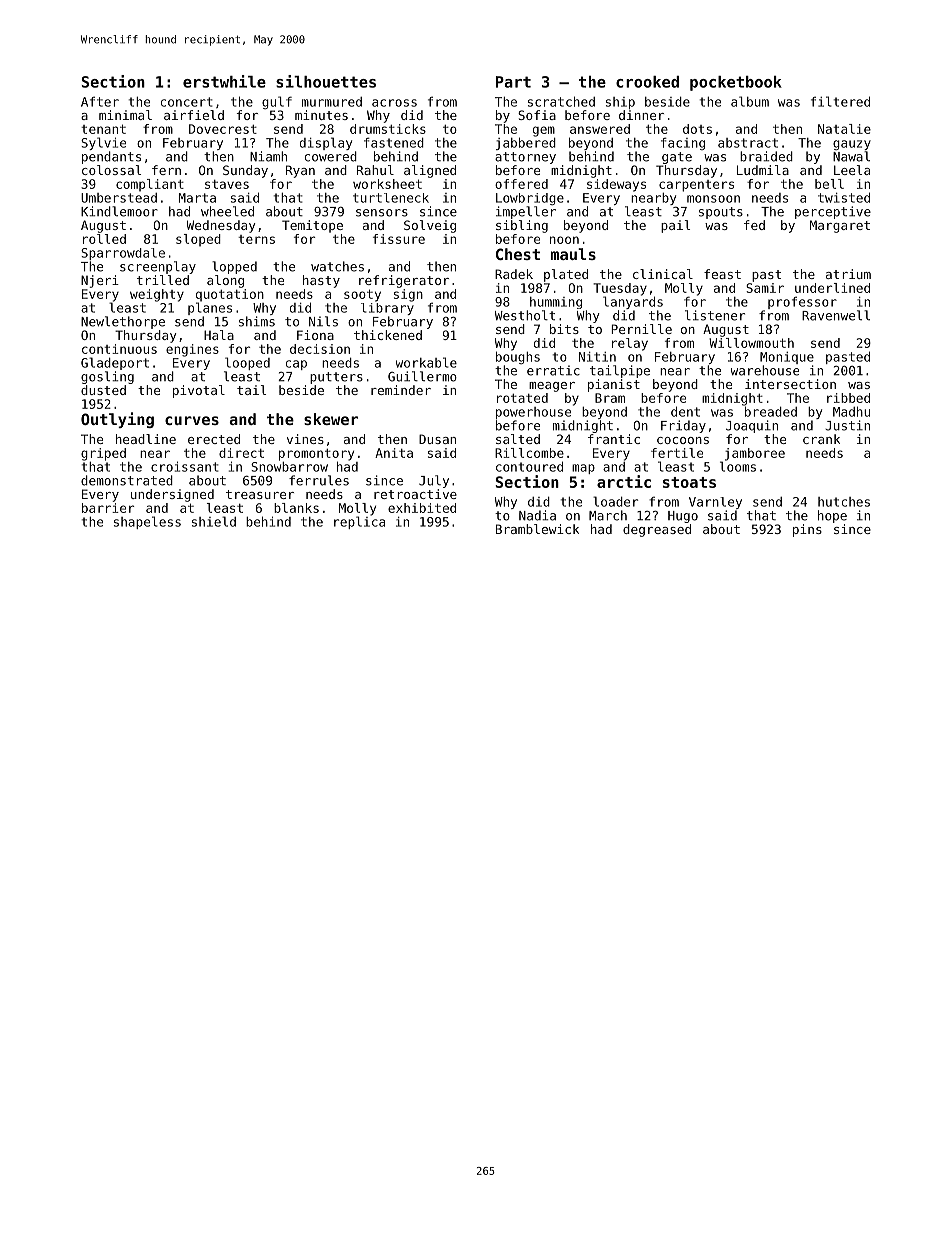 This image has height=1233, width=952. What do you see at coordinates (227, 211) in the image?
I see `wheeled` at bounding box center [227, 211].
